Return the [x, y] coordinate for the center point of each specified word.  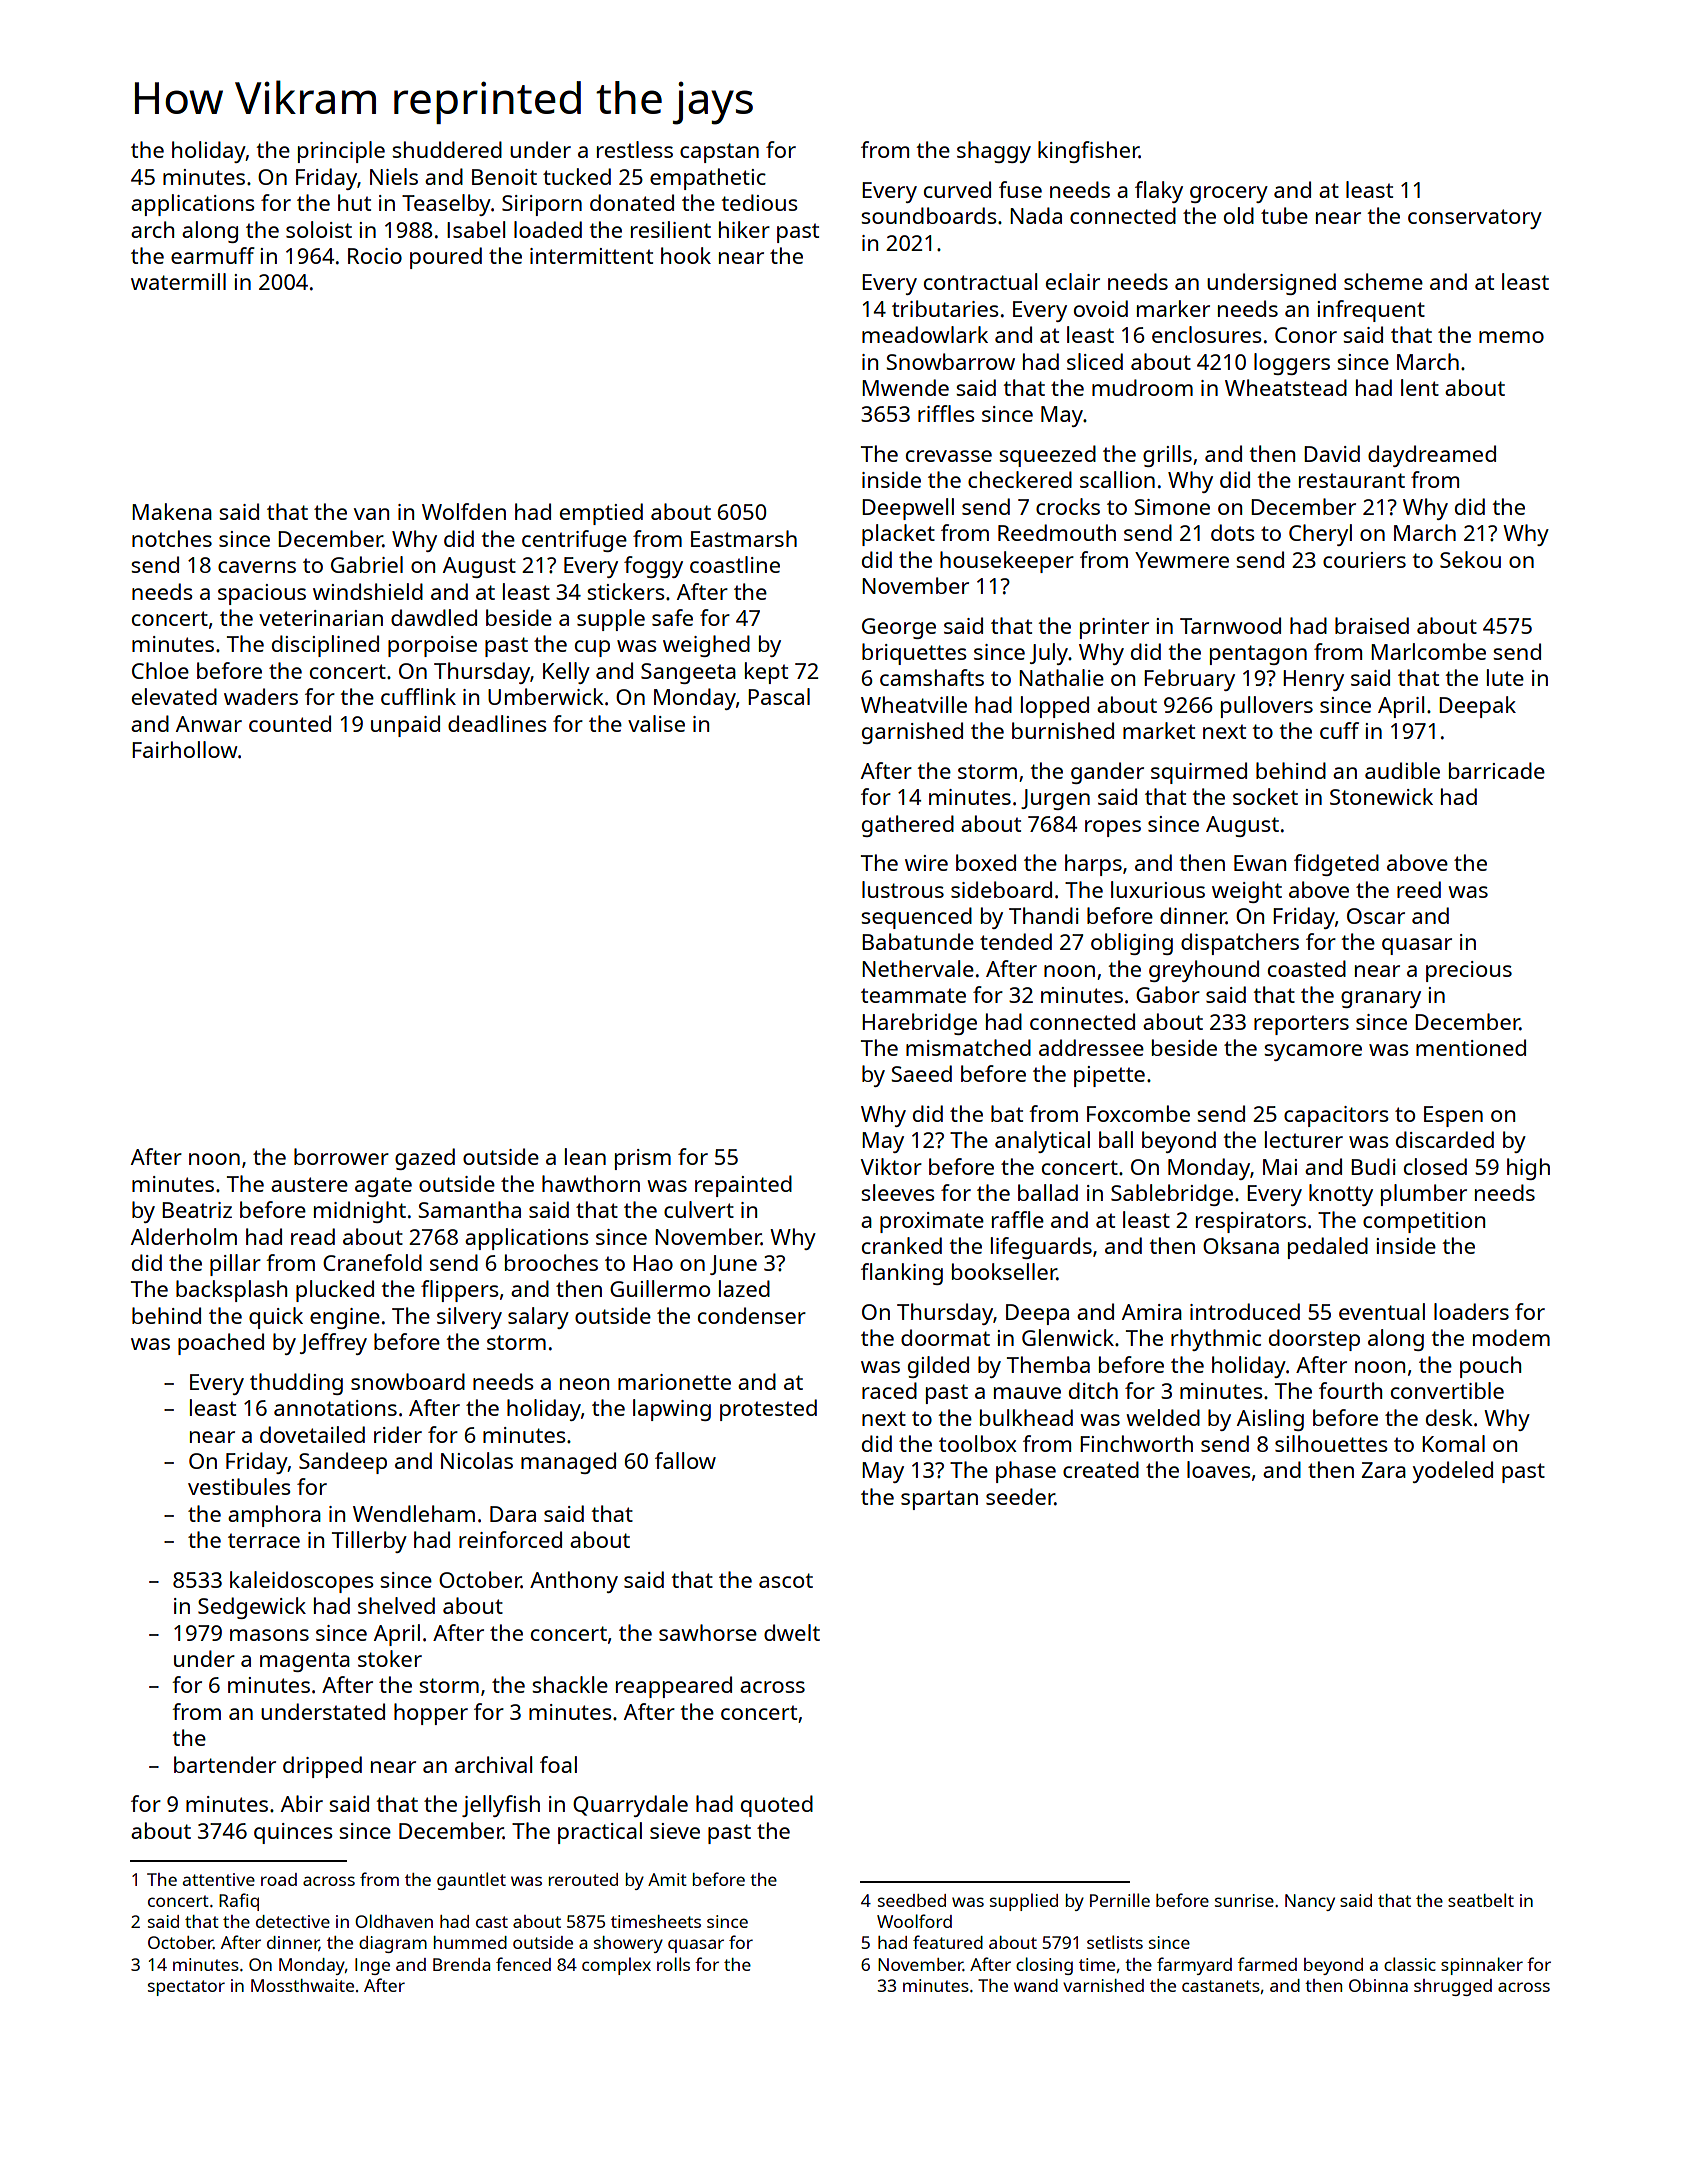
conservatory [1475, 219]
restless [635, 149]
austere [309, 1184]
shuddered [447, 149]
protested [768, 1410]
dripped [322, 1767]
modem [1511, 1337]
